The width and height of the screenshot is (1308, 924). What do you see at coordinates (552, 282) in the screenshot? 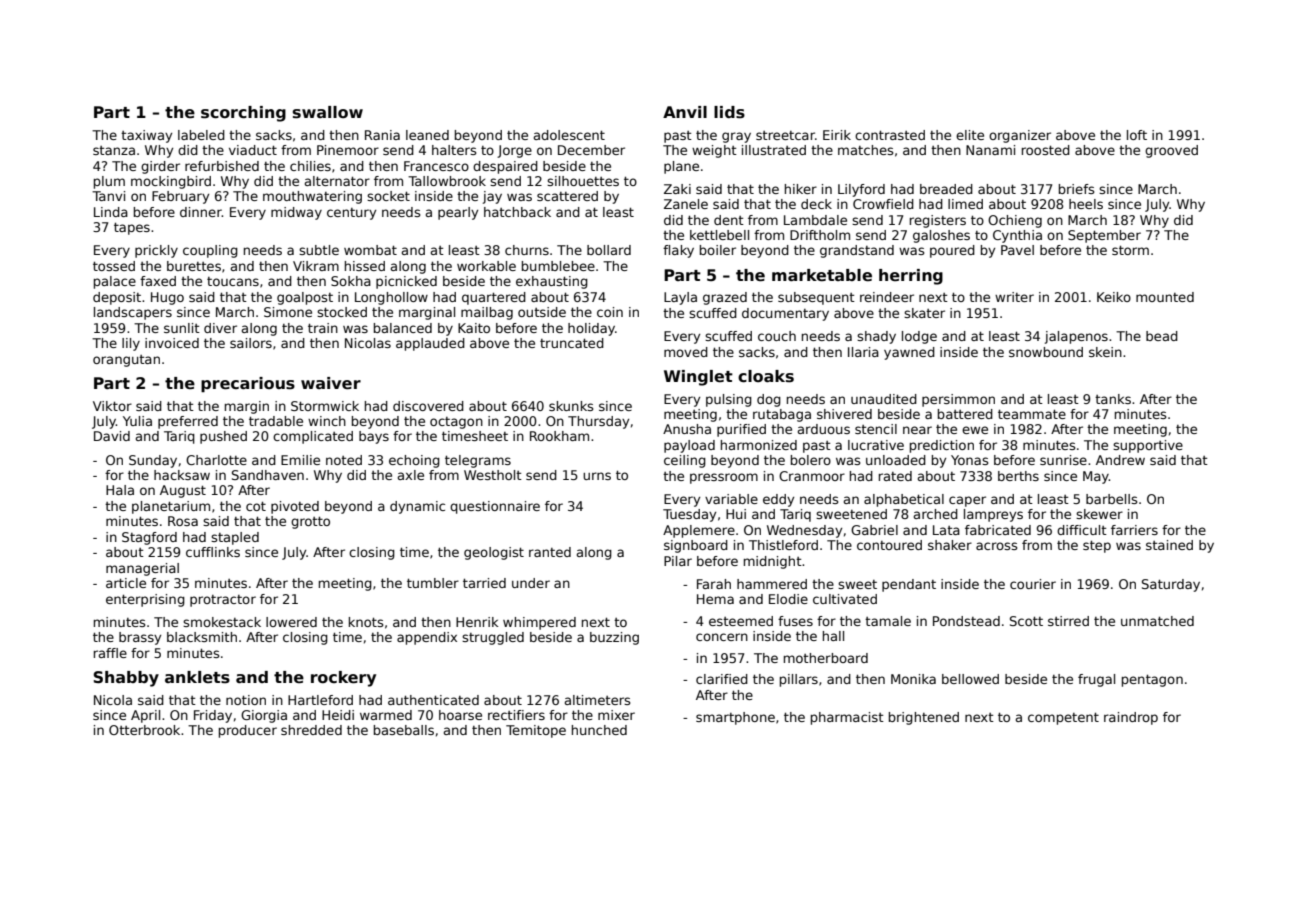
I see `exhausting` at bounding box center [552, 282].
